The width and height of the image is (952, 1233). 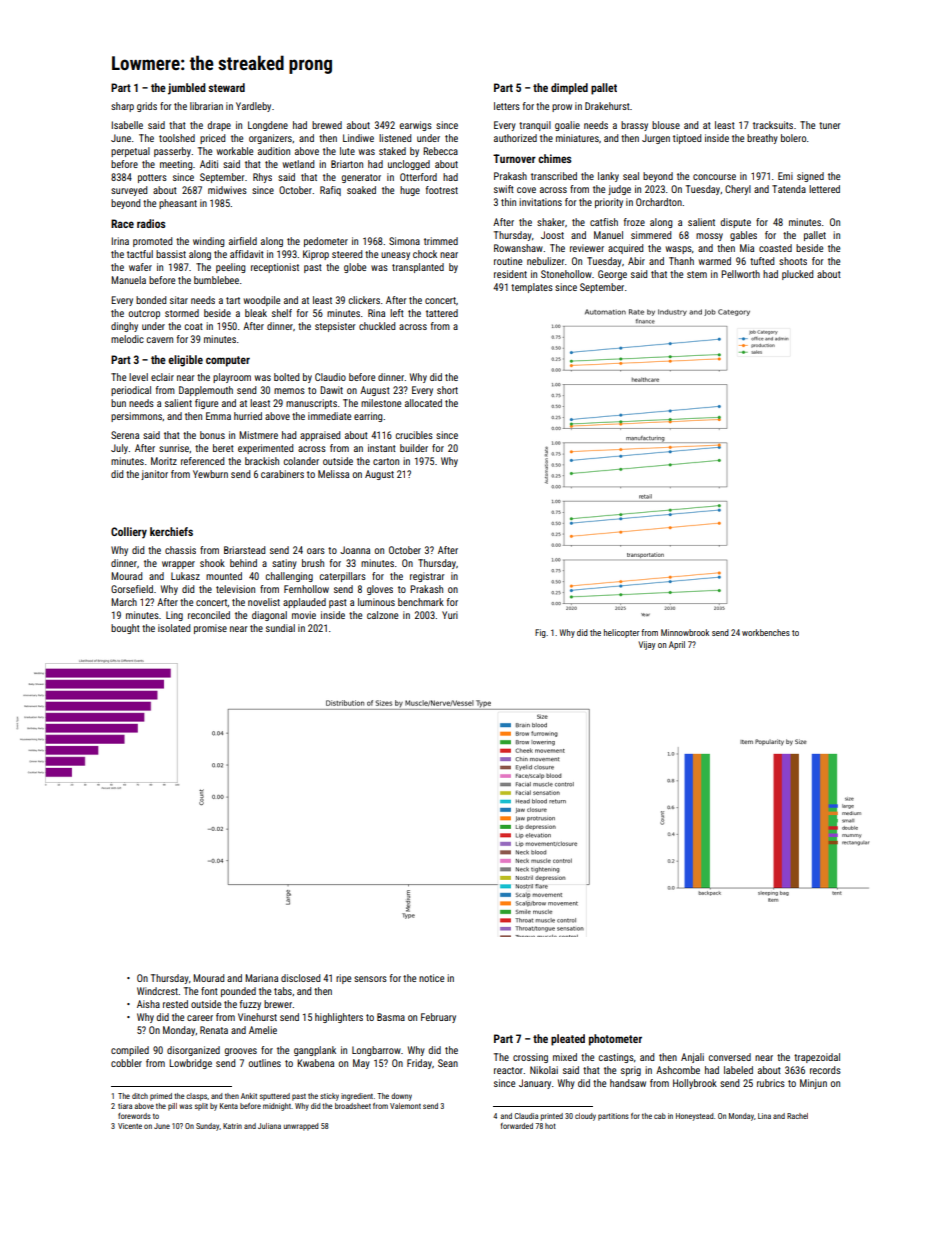 I want to click on Katrin, so click(x=232, y=1126).
